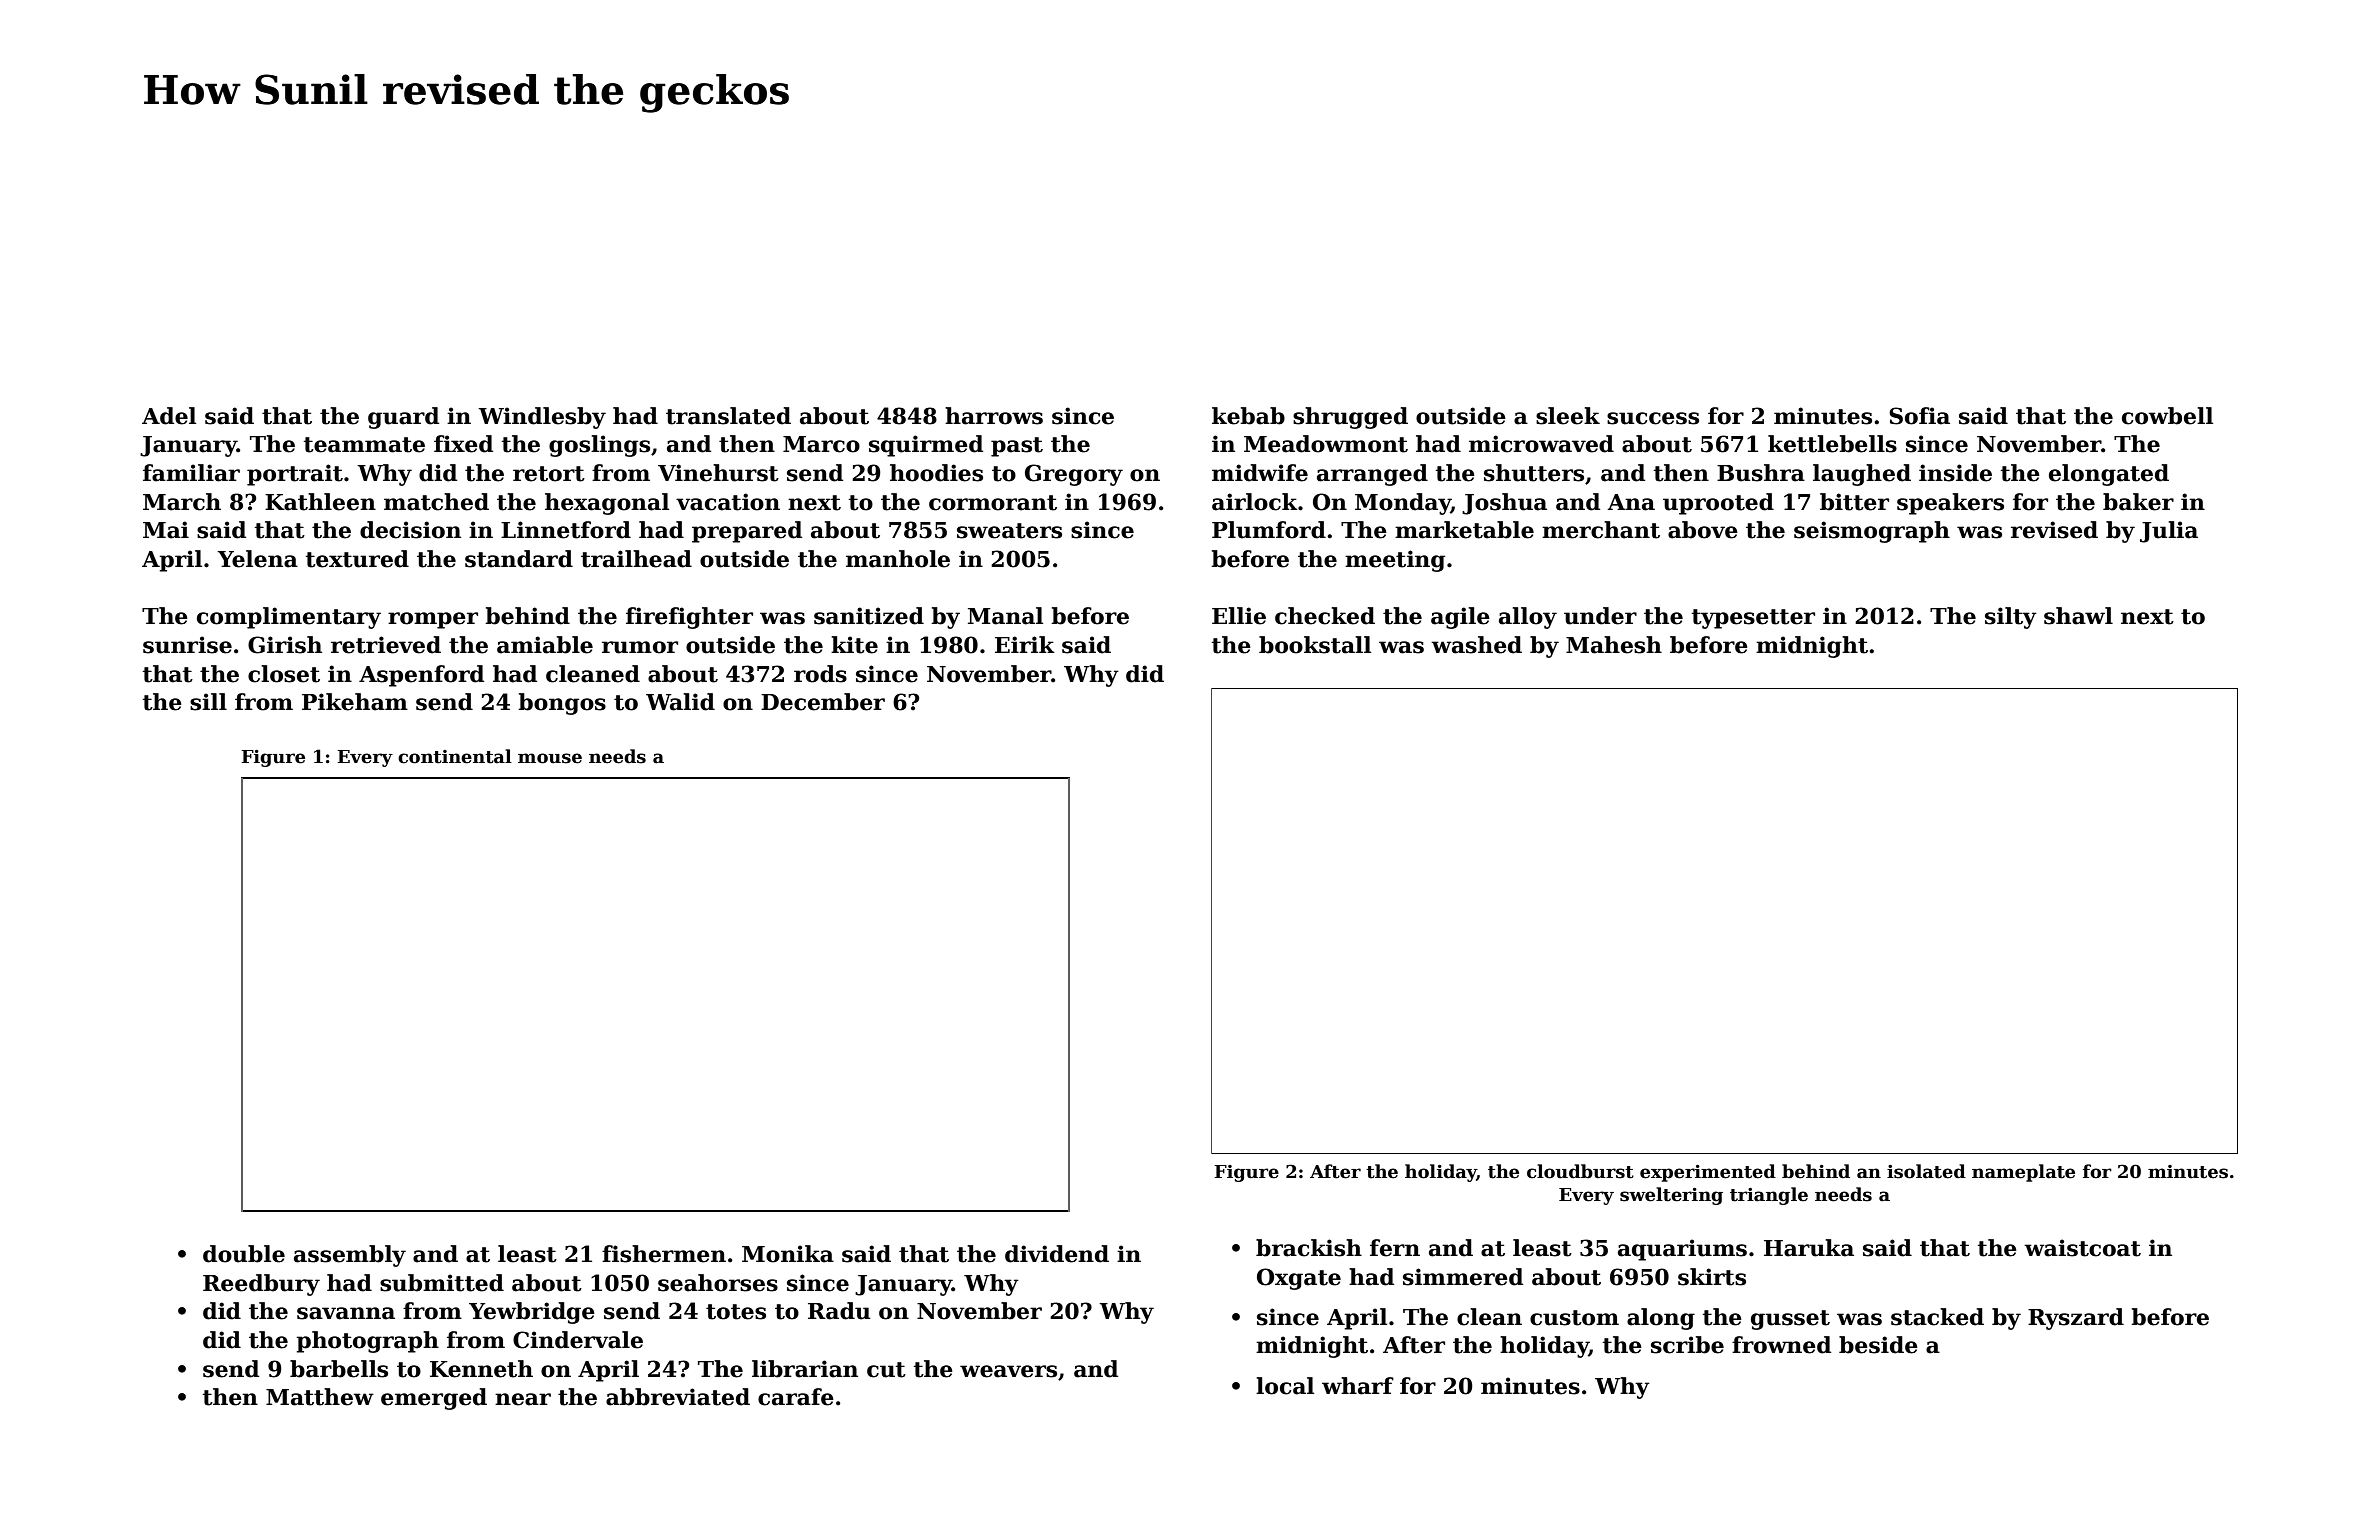  Describe the element at coordinates (1057, 1254) in the screenshot. I see `dividend` at that location.
